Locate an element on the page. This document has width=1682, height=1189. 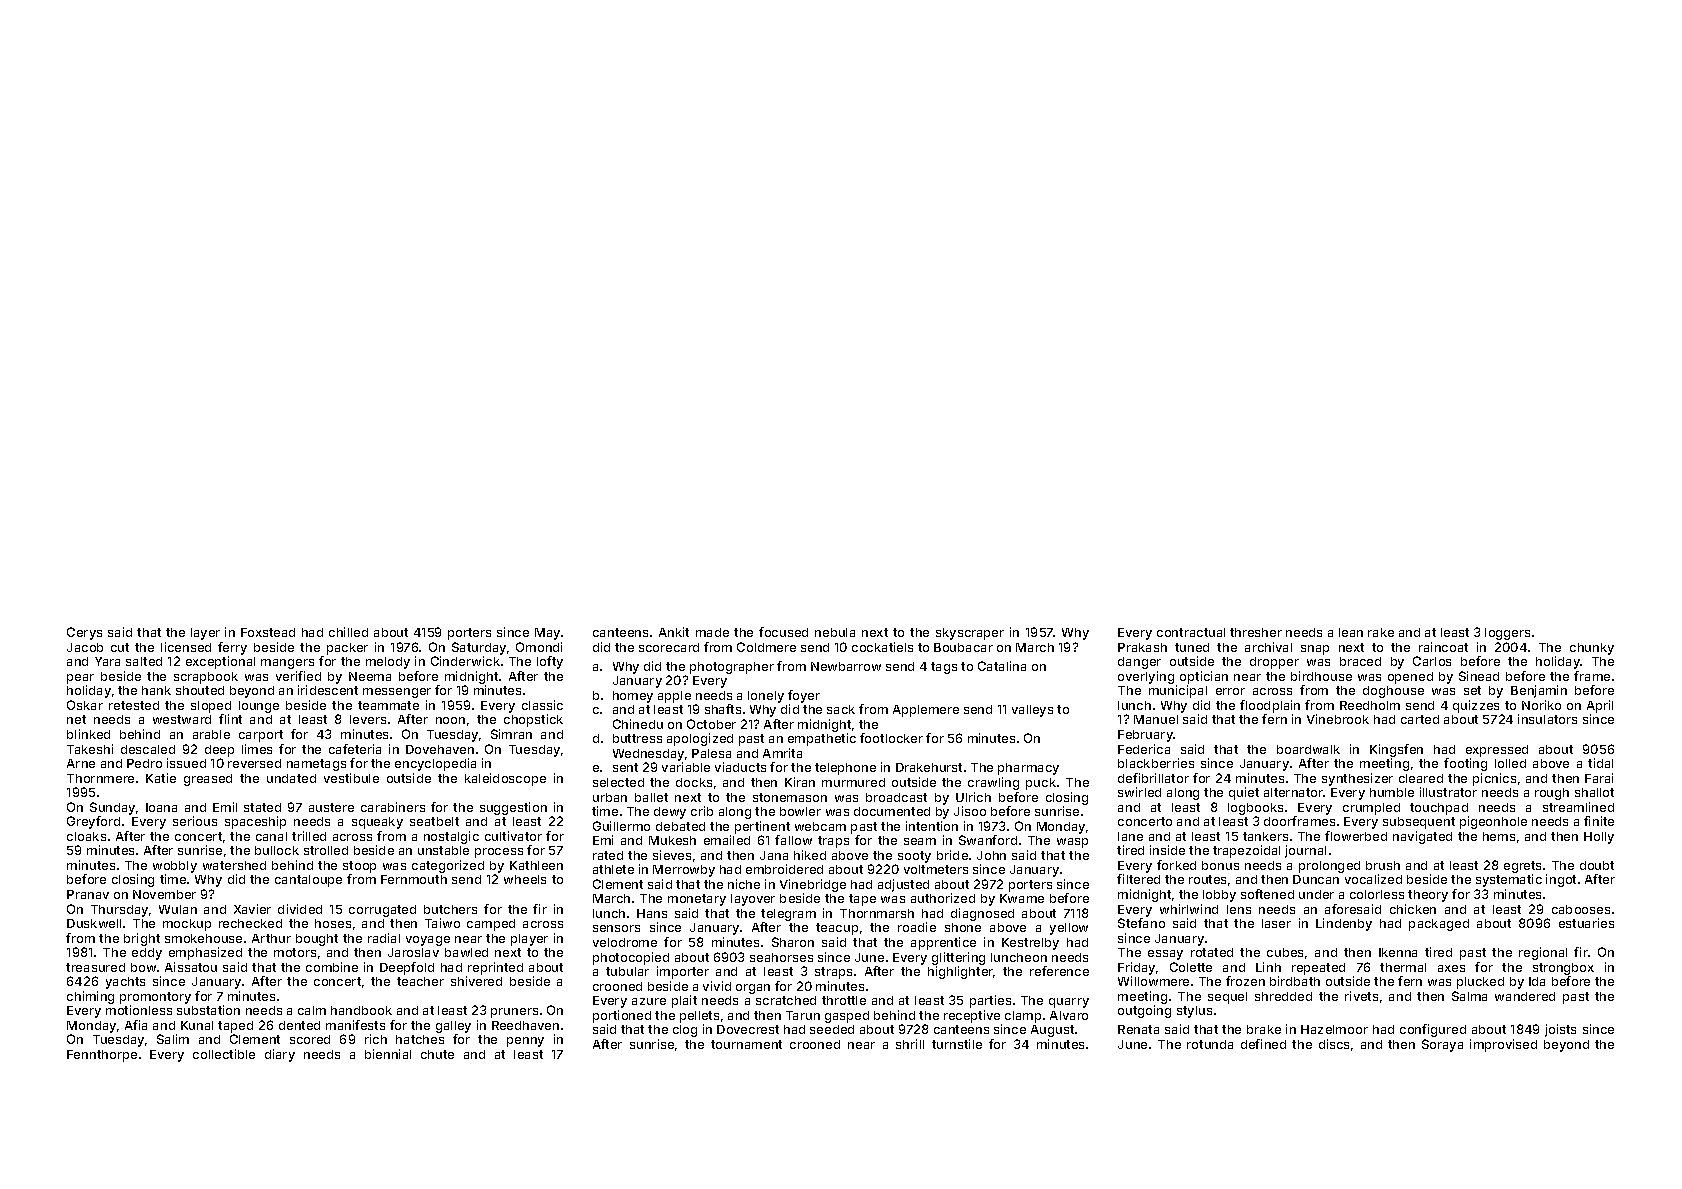
licensed is located at coordinates (186, 647).
